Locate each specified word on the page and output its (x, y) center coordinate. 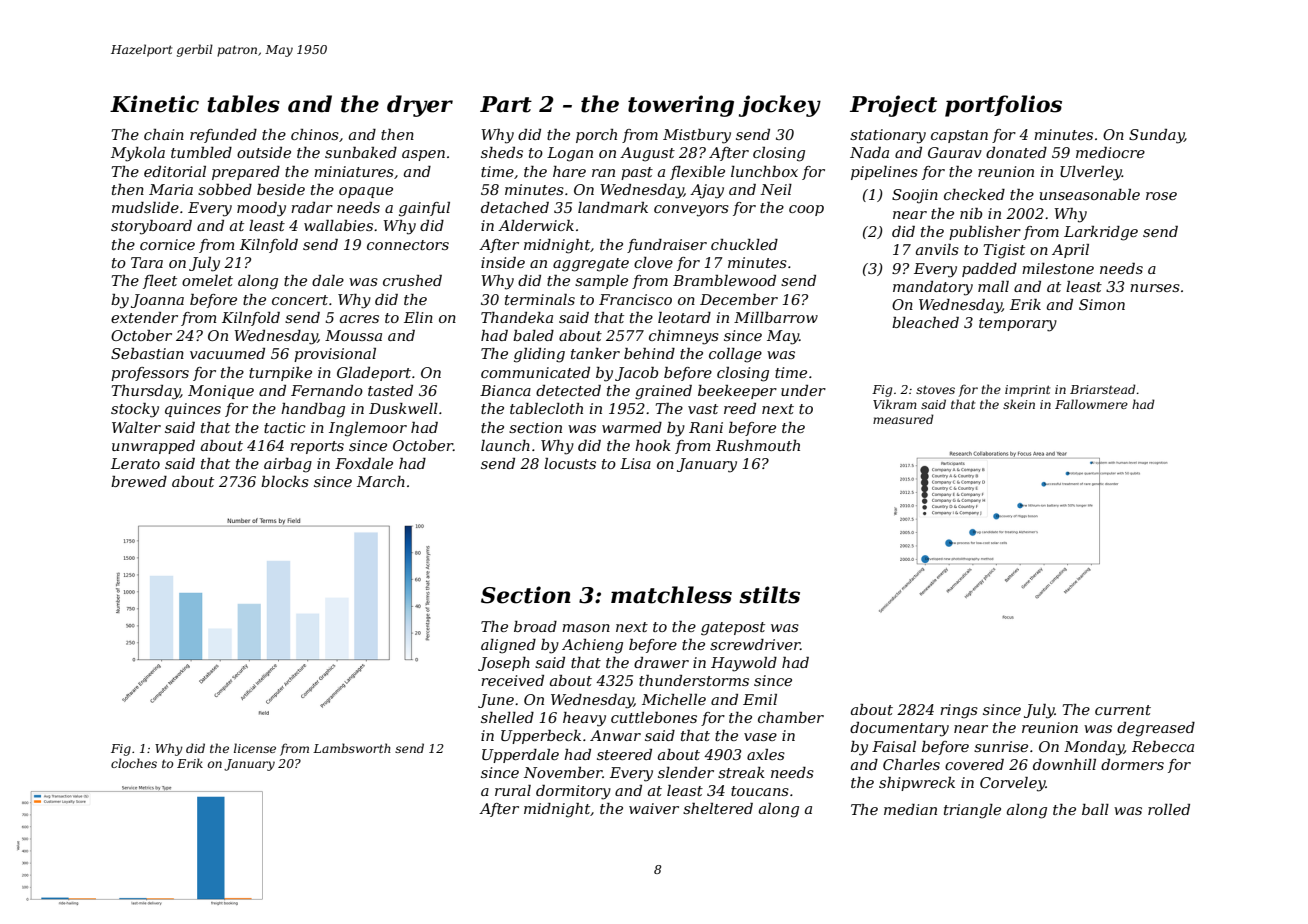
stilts (769, 595)
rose (1161, 196)
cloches (134, 763)
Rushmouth (758, 445)
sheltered (718, 808)
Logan (570, 154)
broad (535, 626)
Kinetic (154, 104)
